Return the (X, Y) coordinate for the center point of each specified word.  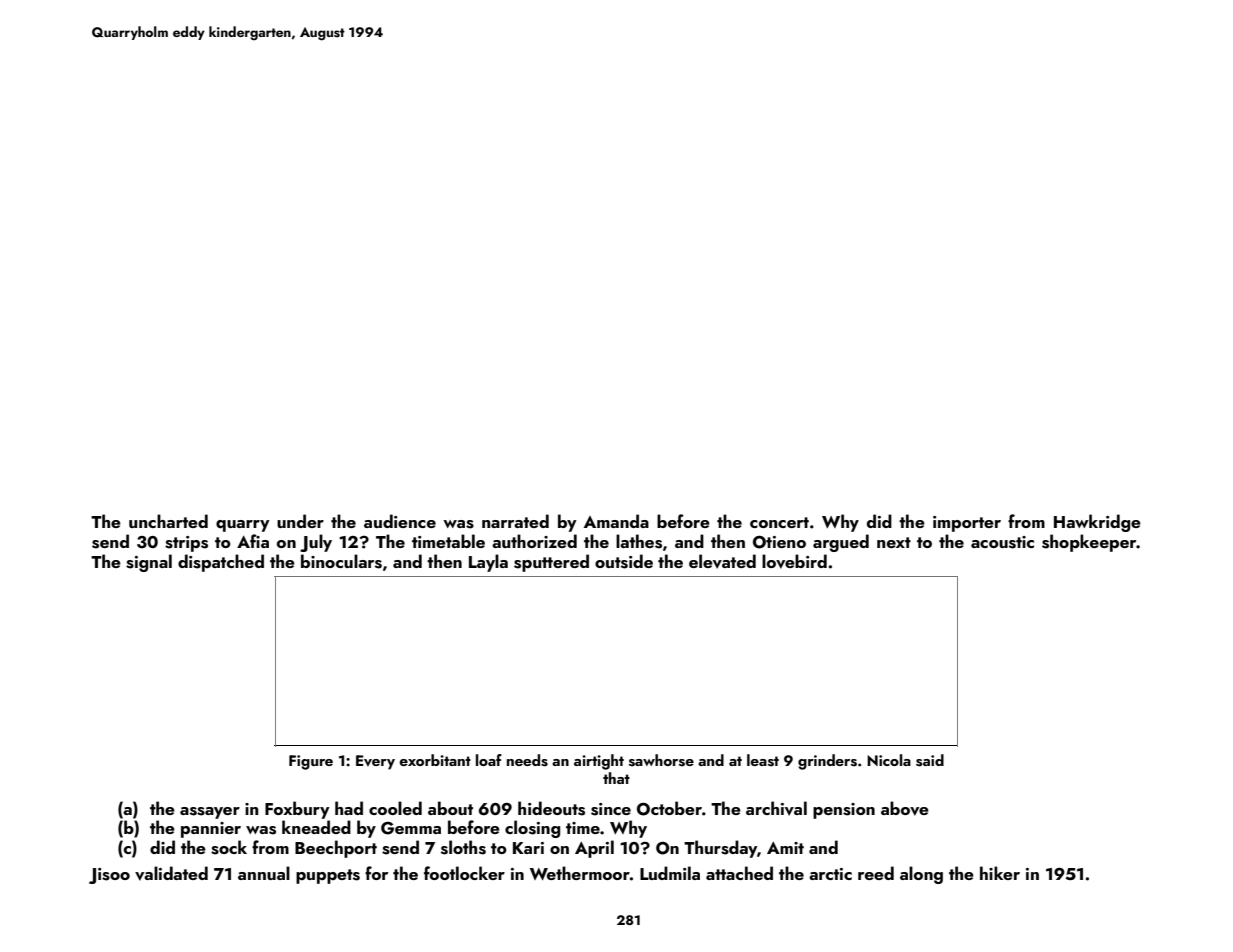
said (930, 760)
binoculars (341, 561)
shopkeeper (1089, 543)
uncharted (168, 521)
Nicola (889, 760)
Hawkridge (1097, 523)
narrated (515, 521)
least (763, 760)
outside (624, 561)
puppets (328, 876)
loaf (489, 760)
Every (375, 762)
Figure (311, 762)
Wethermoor (580, 873)
